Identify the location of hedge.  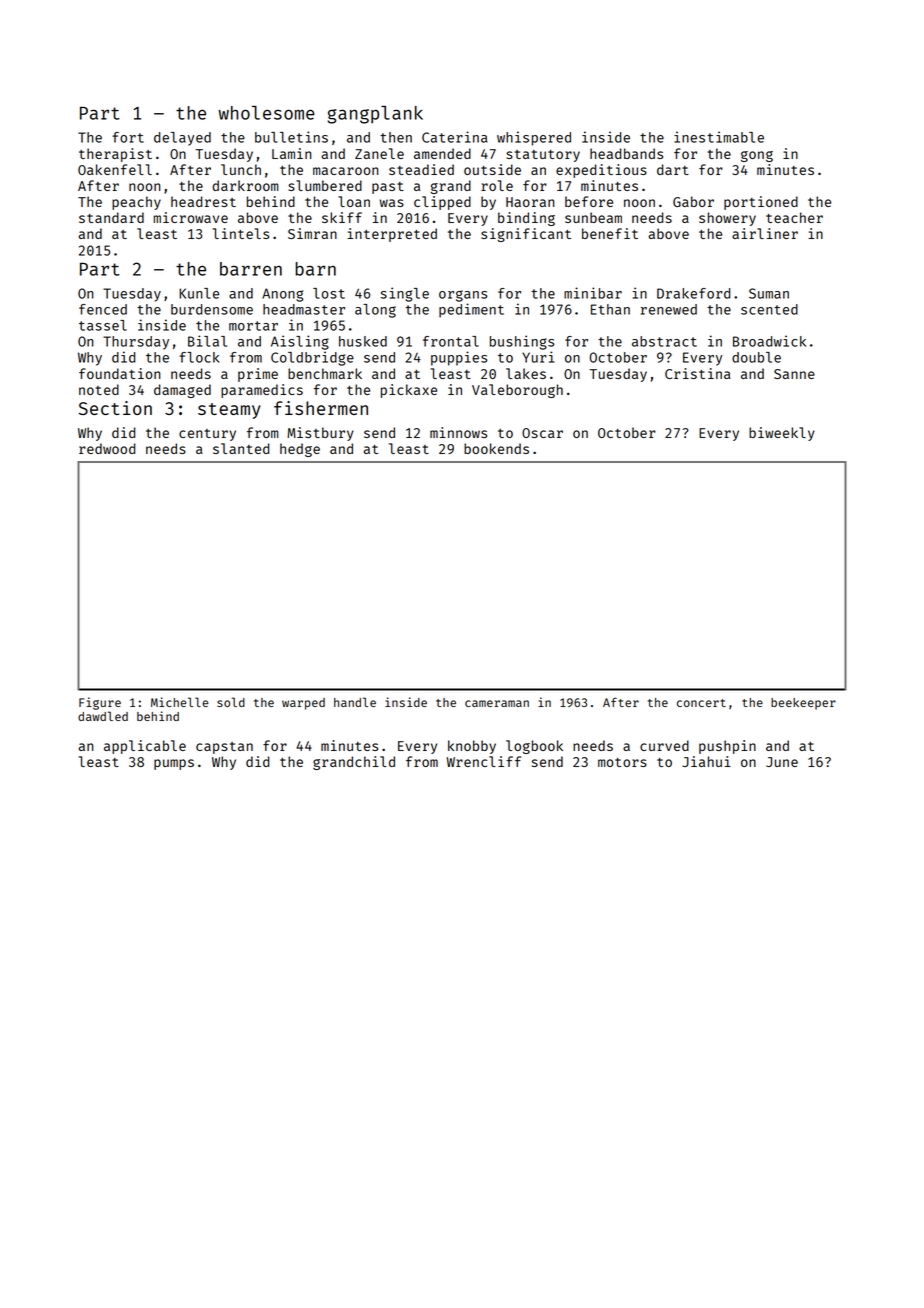
(300, 450).
